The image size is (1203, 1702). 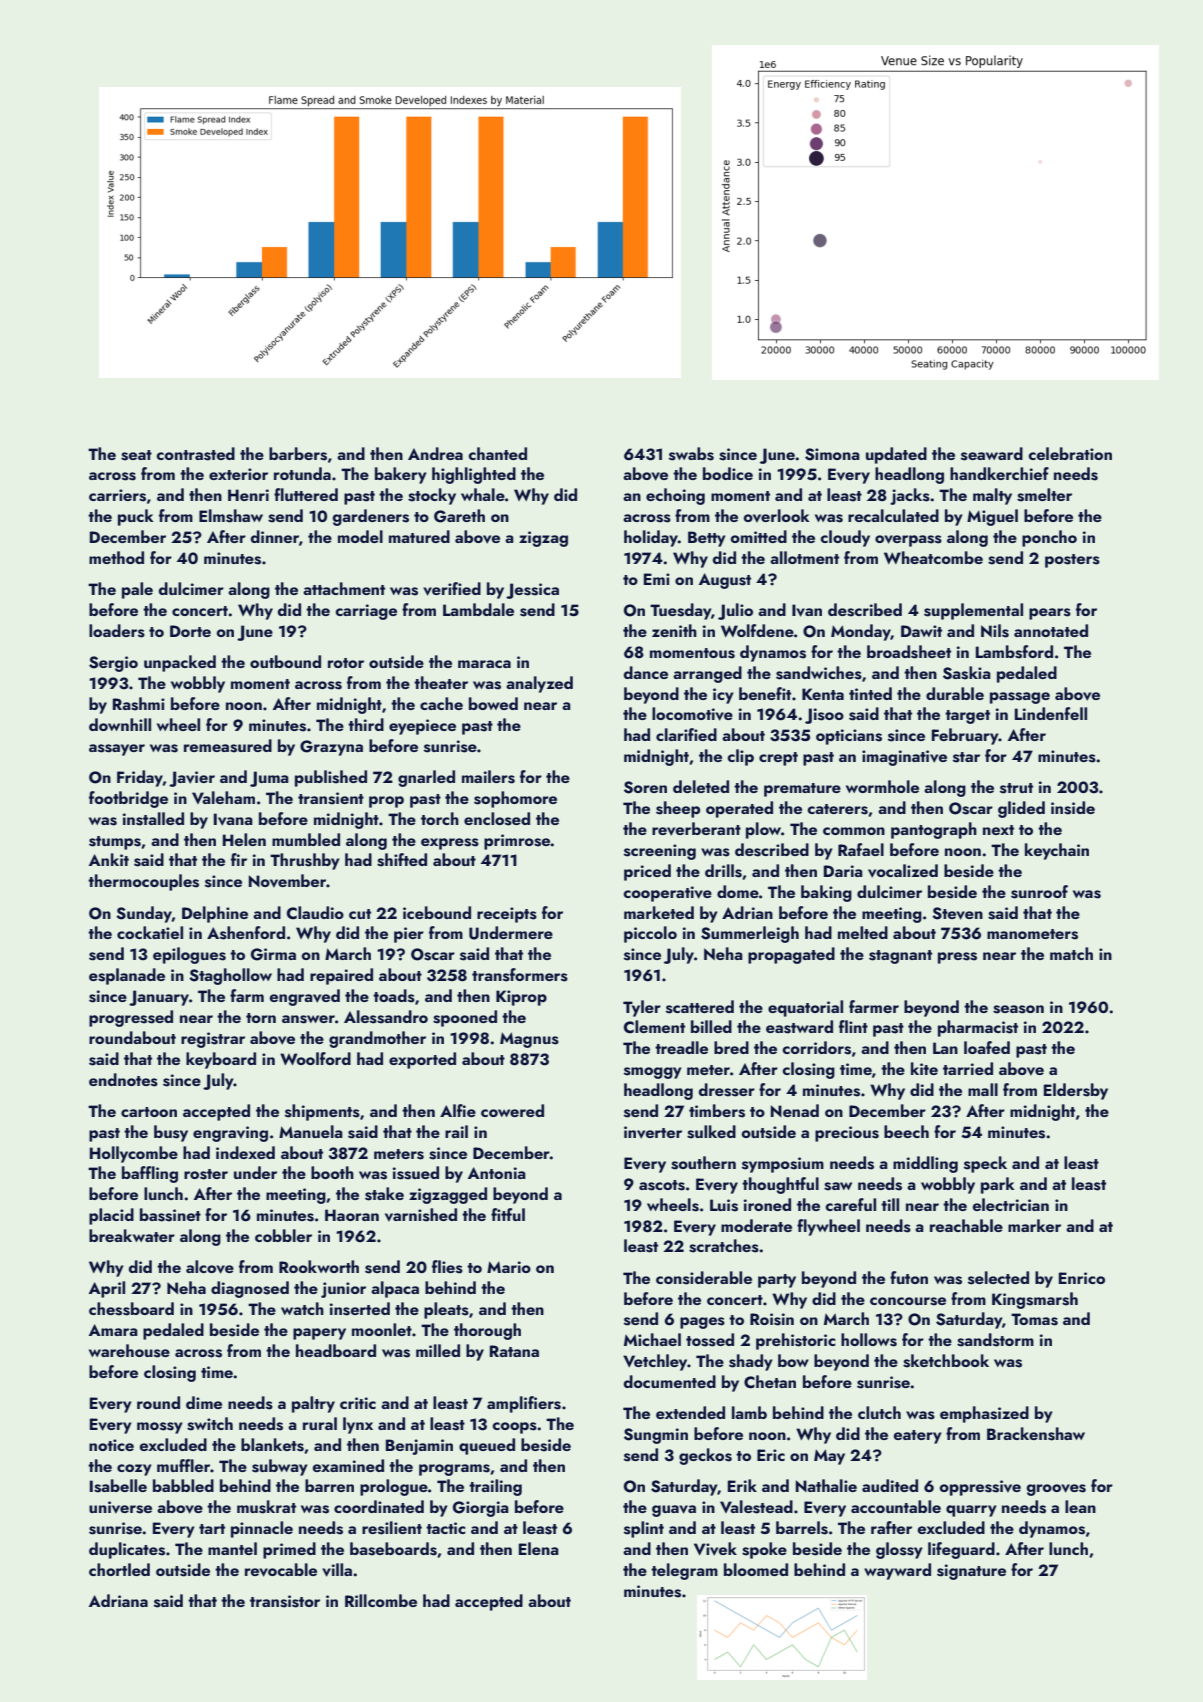 I want to click on Rillcombe, so click(x=381, y=1600).
